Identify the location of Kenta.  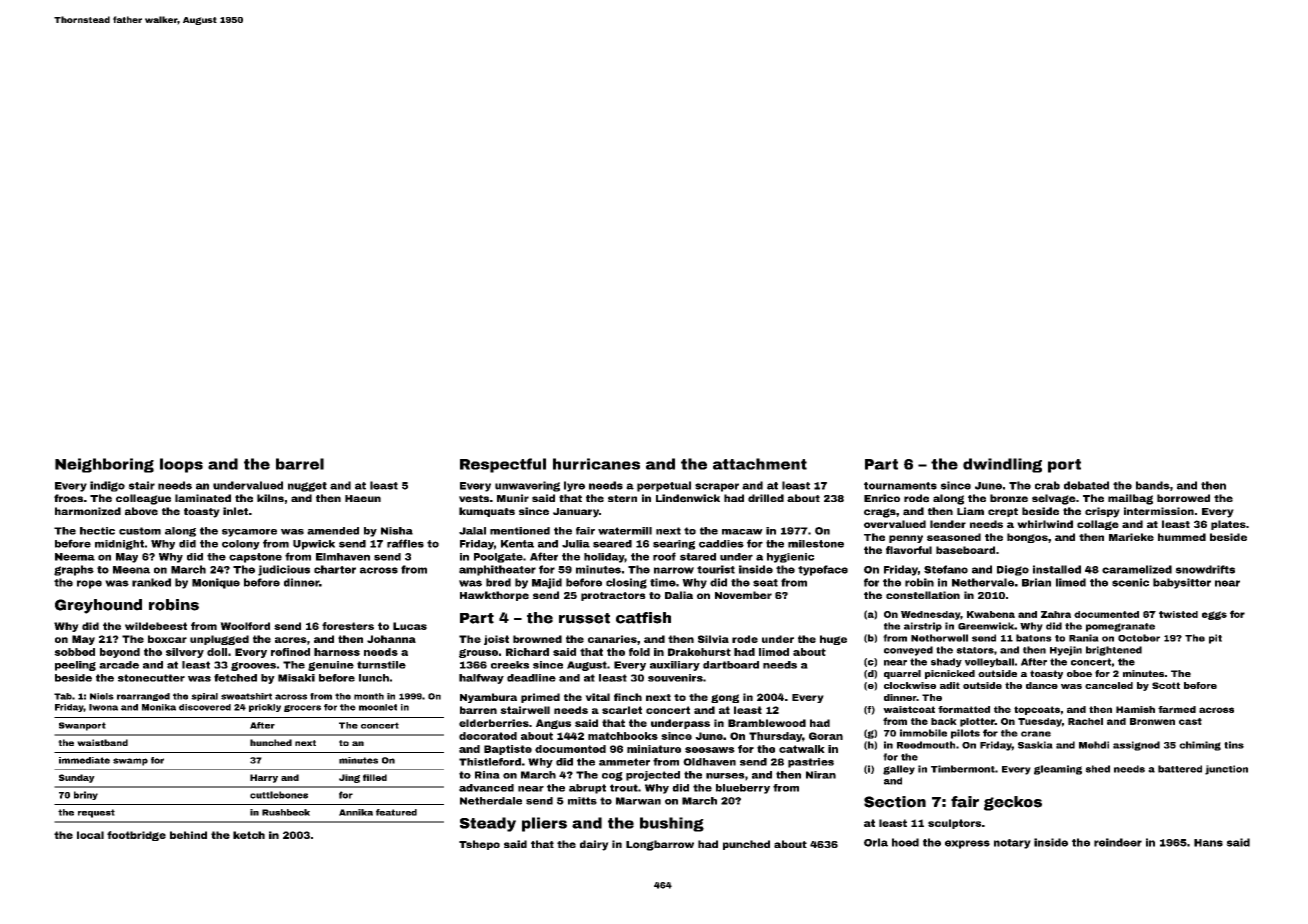
(517, 544).
